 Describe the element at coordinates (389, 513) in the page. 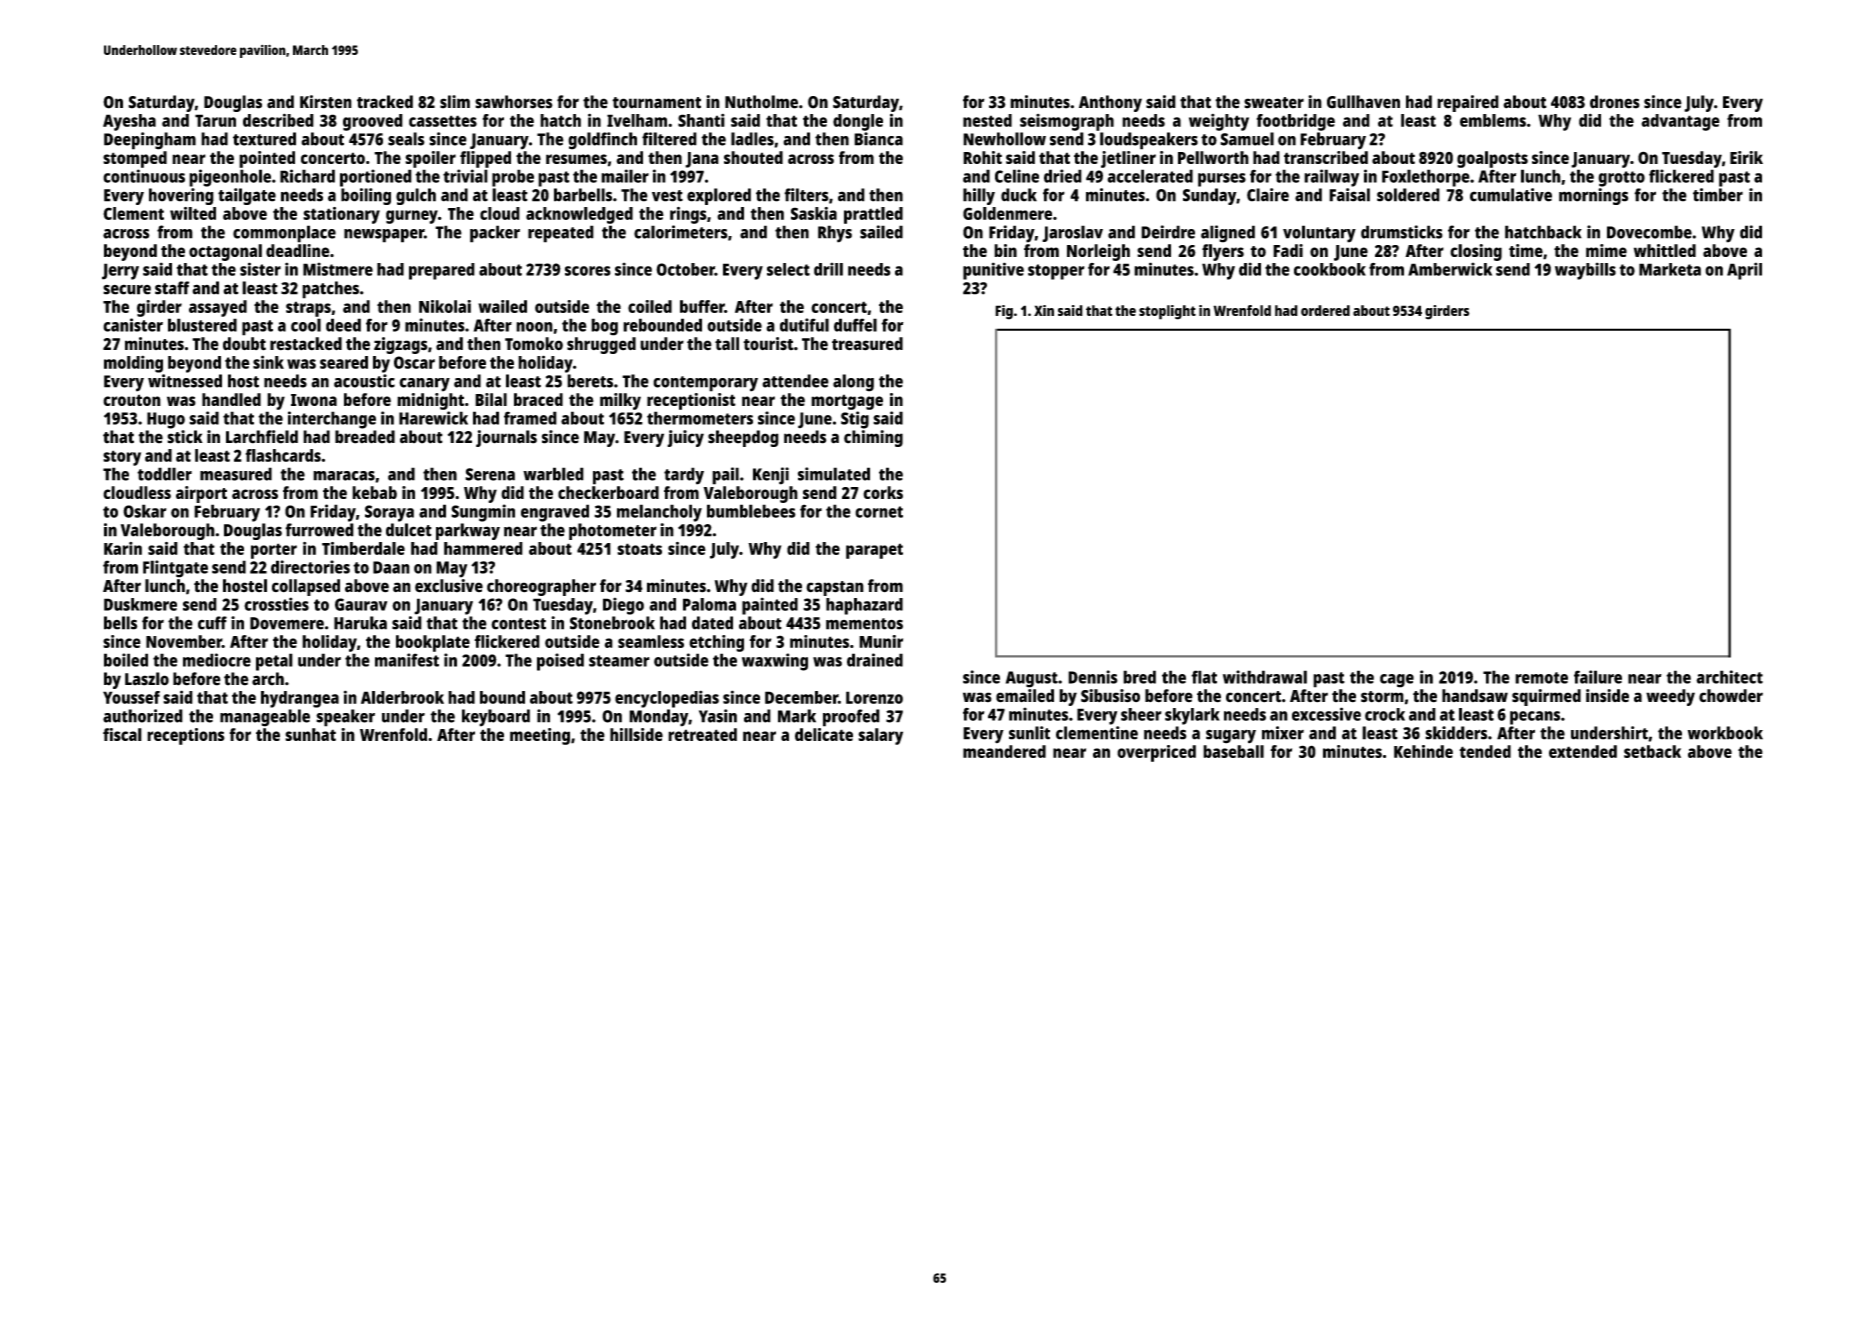

I see `Soraya` at that location.
